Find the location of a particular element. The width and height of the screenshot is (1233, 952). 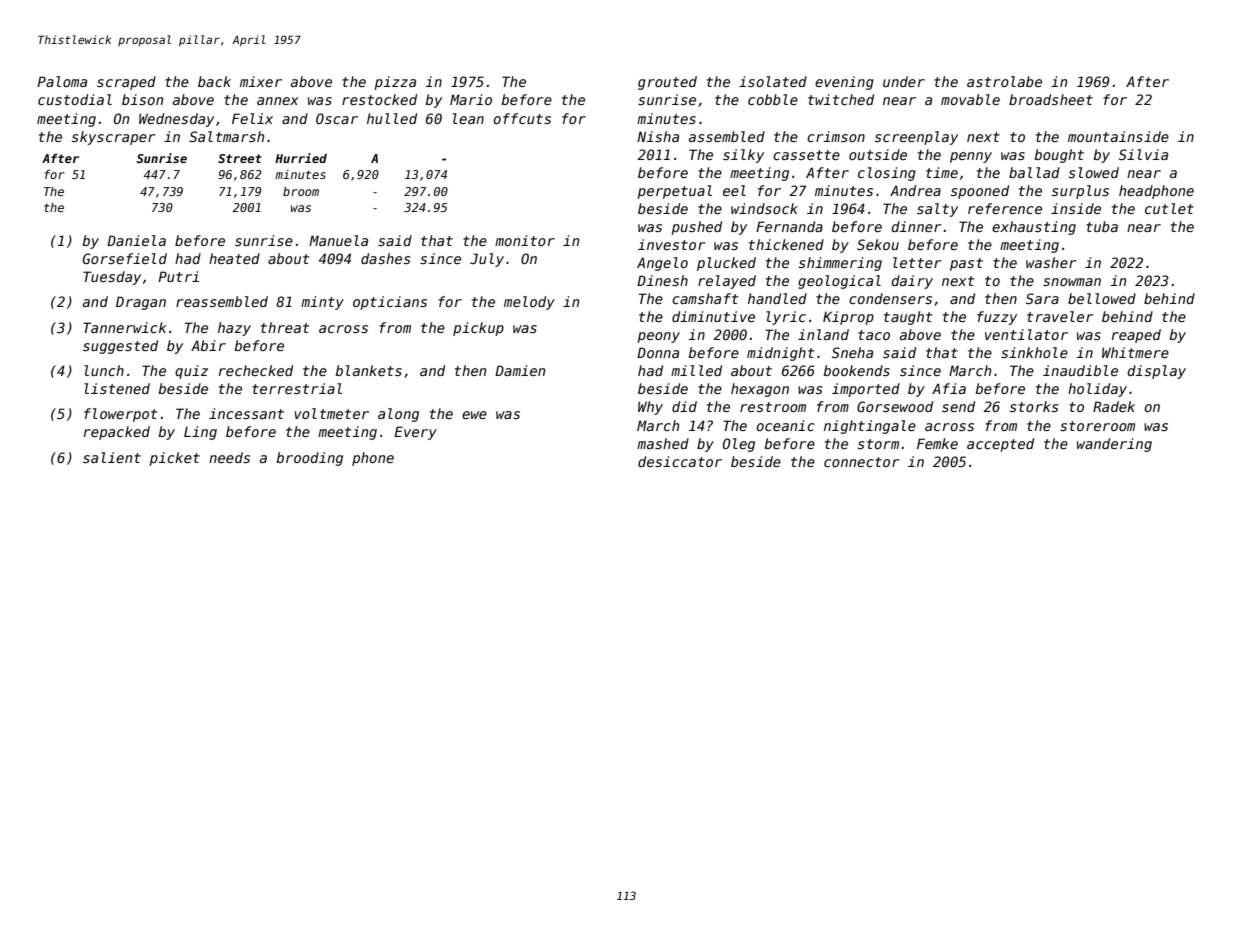

relayed is located at coordinates (727, 282).
